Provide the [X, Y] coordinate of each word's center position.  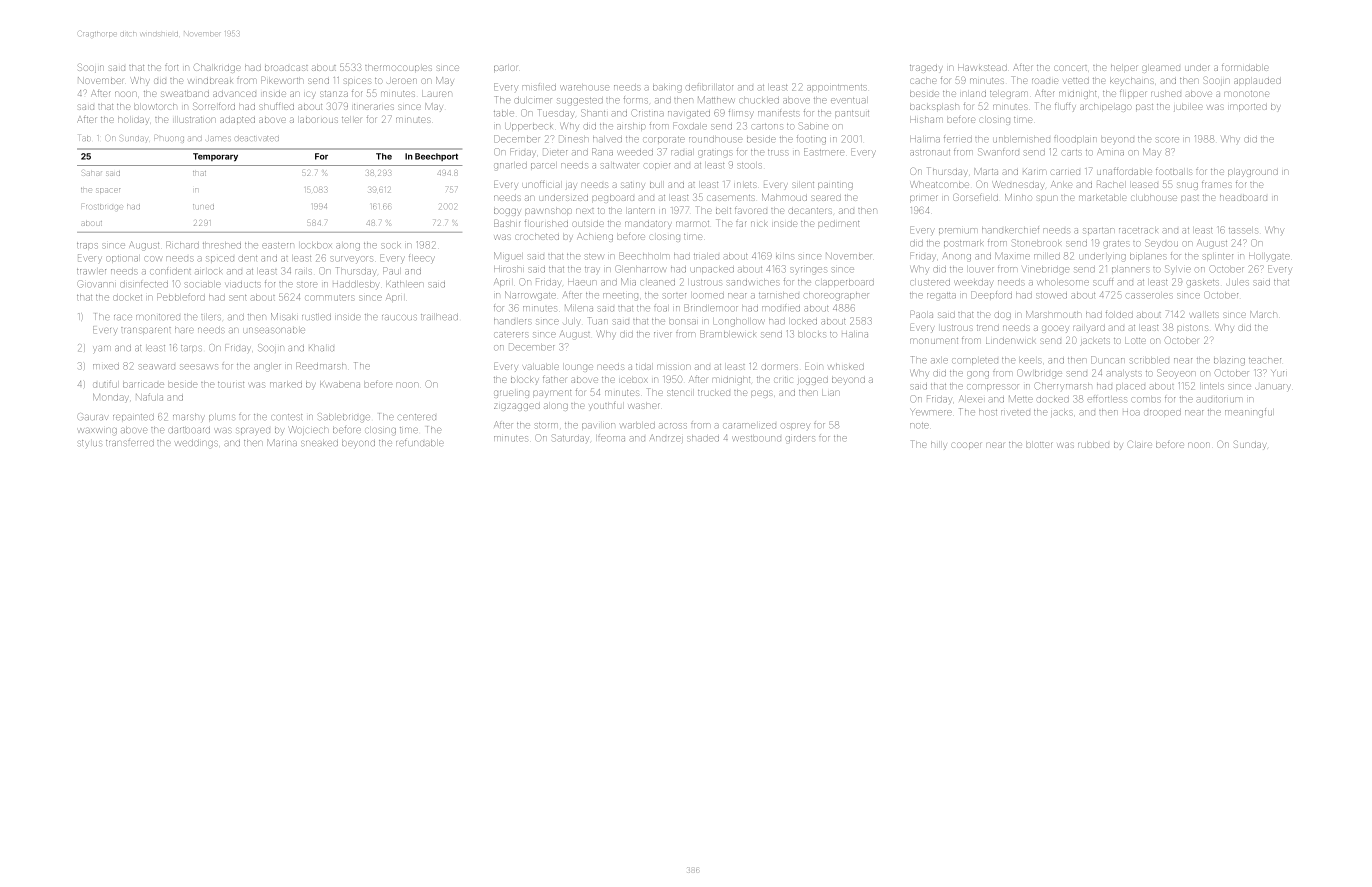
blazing [1229, 362]
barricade [143, 385]
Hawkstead [982, 68]
